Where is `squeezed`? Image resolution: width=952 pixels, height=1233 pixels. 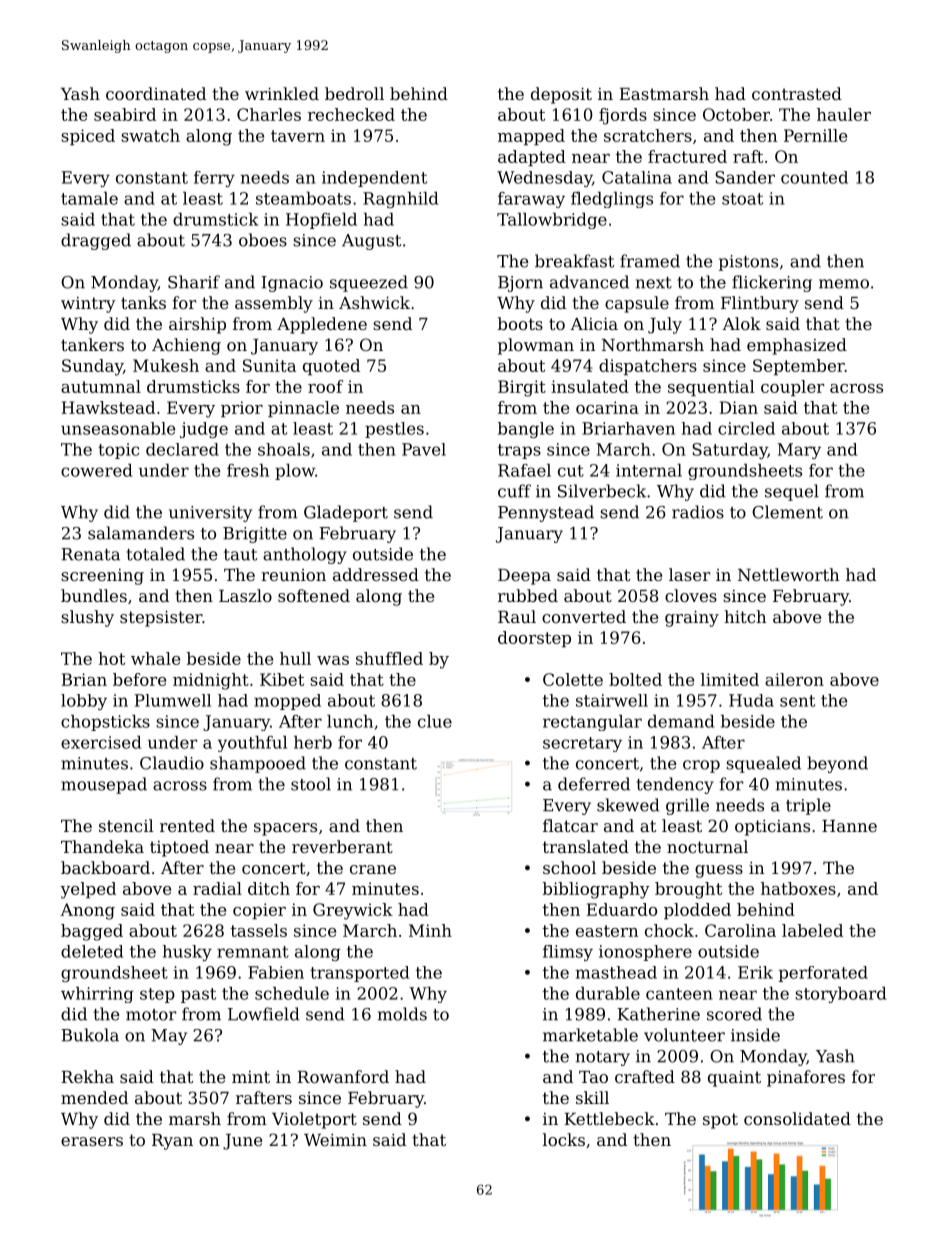
squeezed is located at coordinates (369, 283).
